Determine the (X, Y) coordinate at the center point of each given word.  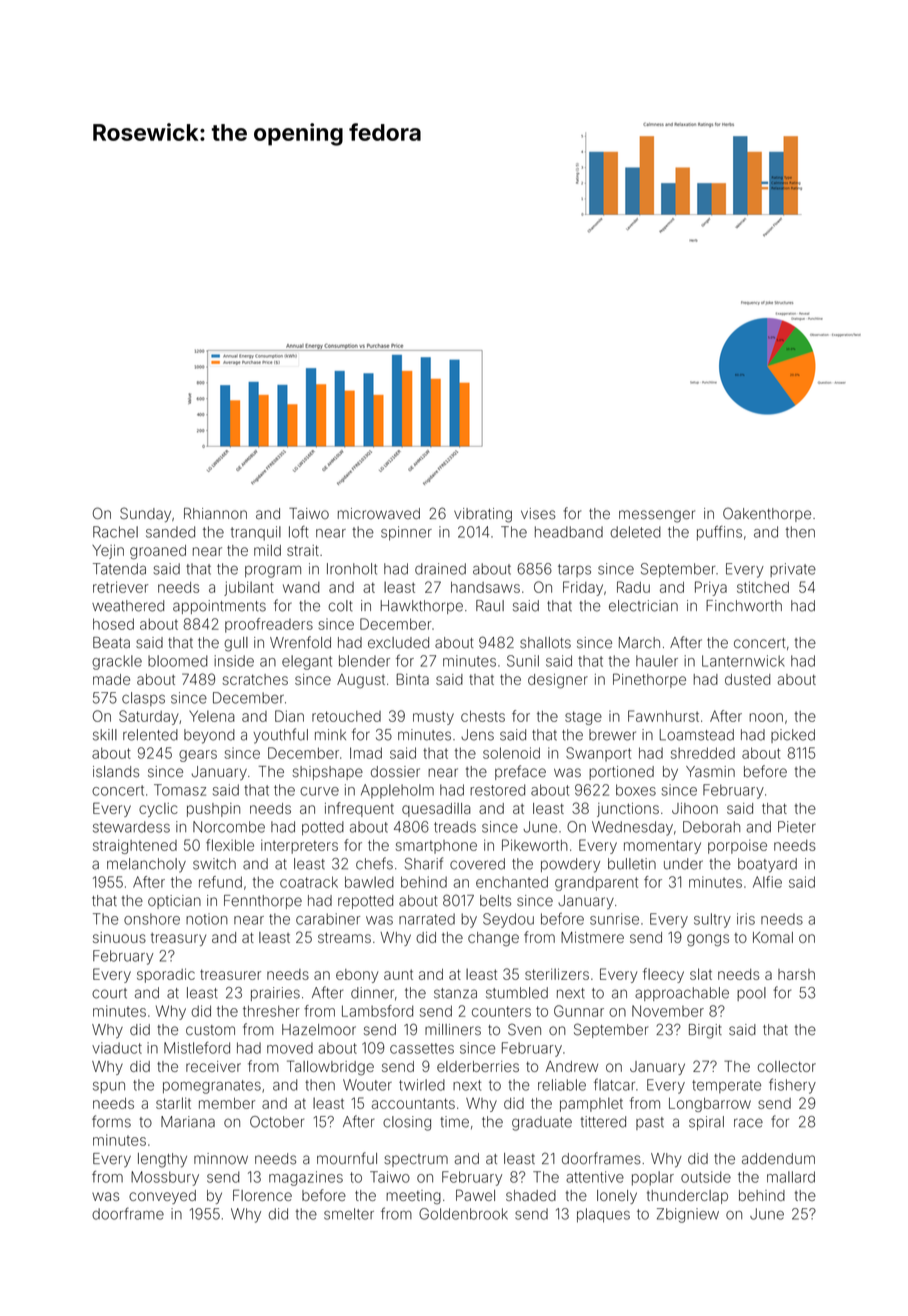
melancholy (146, 865)
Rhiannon (215, 514)
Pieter (797, 827)
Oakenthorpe (767, 514)
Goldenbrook (463, 1214)
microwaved (379, 514)
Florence (262, 1195)
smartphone (436, 847)
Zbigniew (688, 1215)
